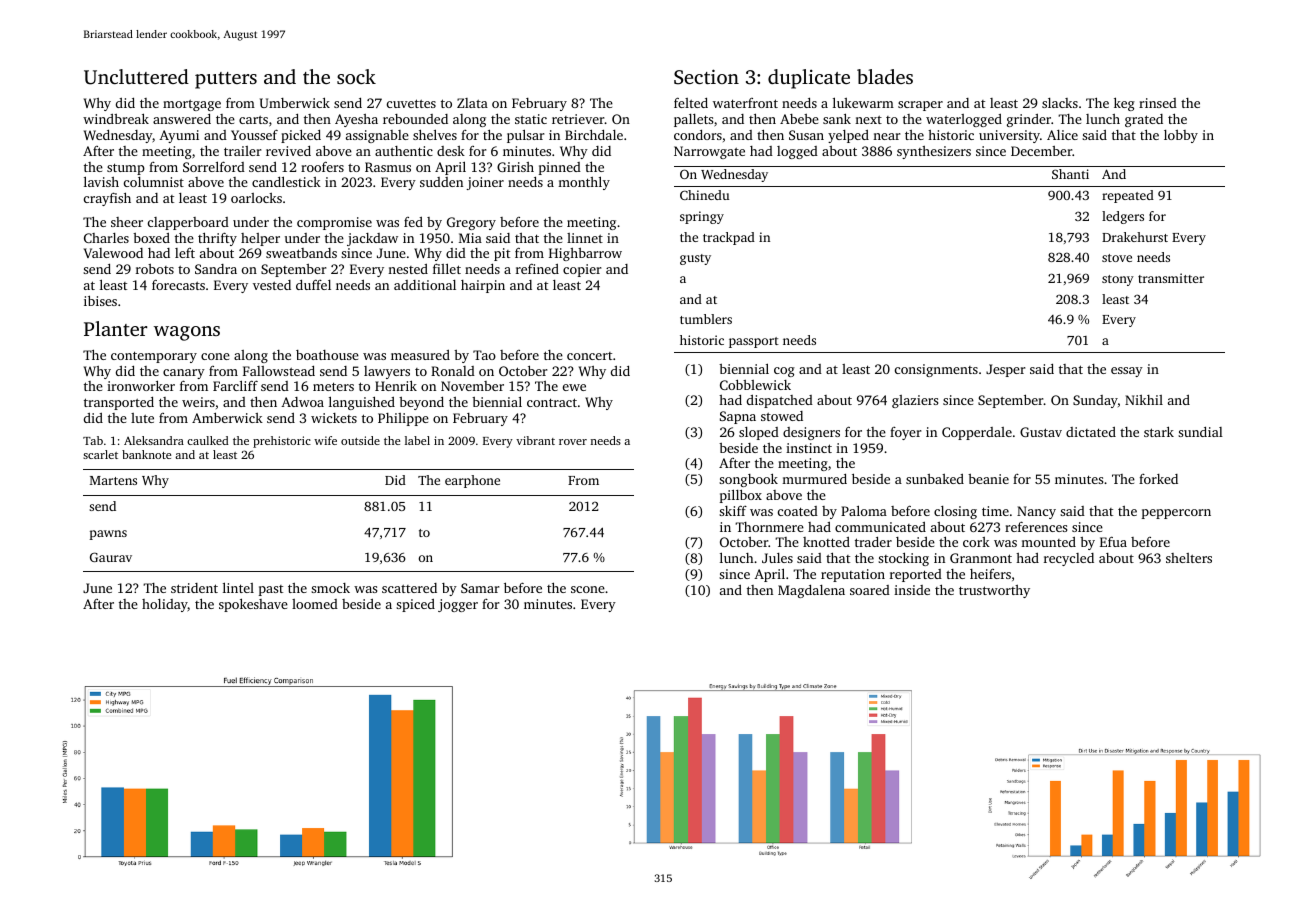 This document has height=924, width=1308. Describe the element at coordinates (1181, 136) in the document. I see `lobby` at that location.
